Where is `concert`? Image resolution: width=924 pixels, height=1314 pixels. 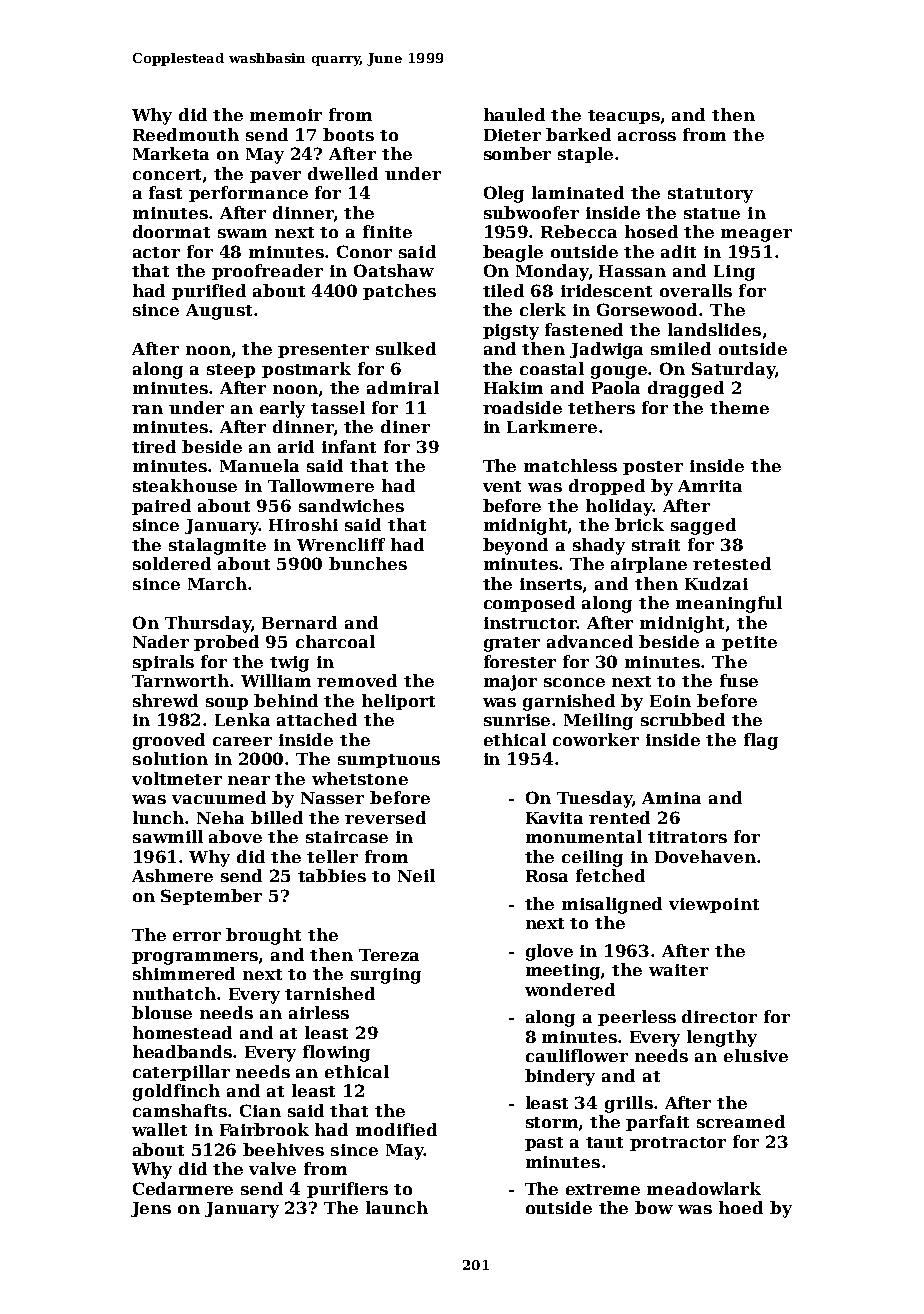
concert is located at coordinates (167, 174).
